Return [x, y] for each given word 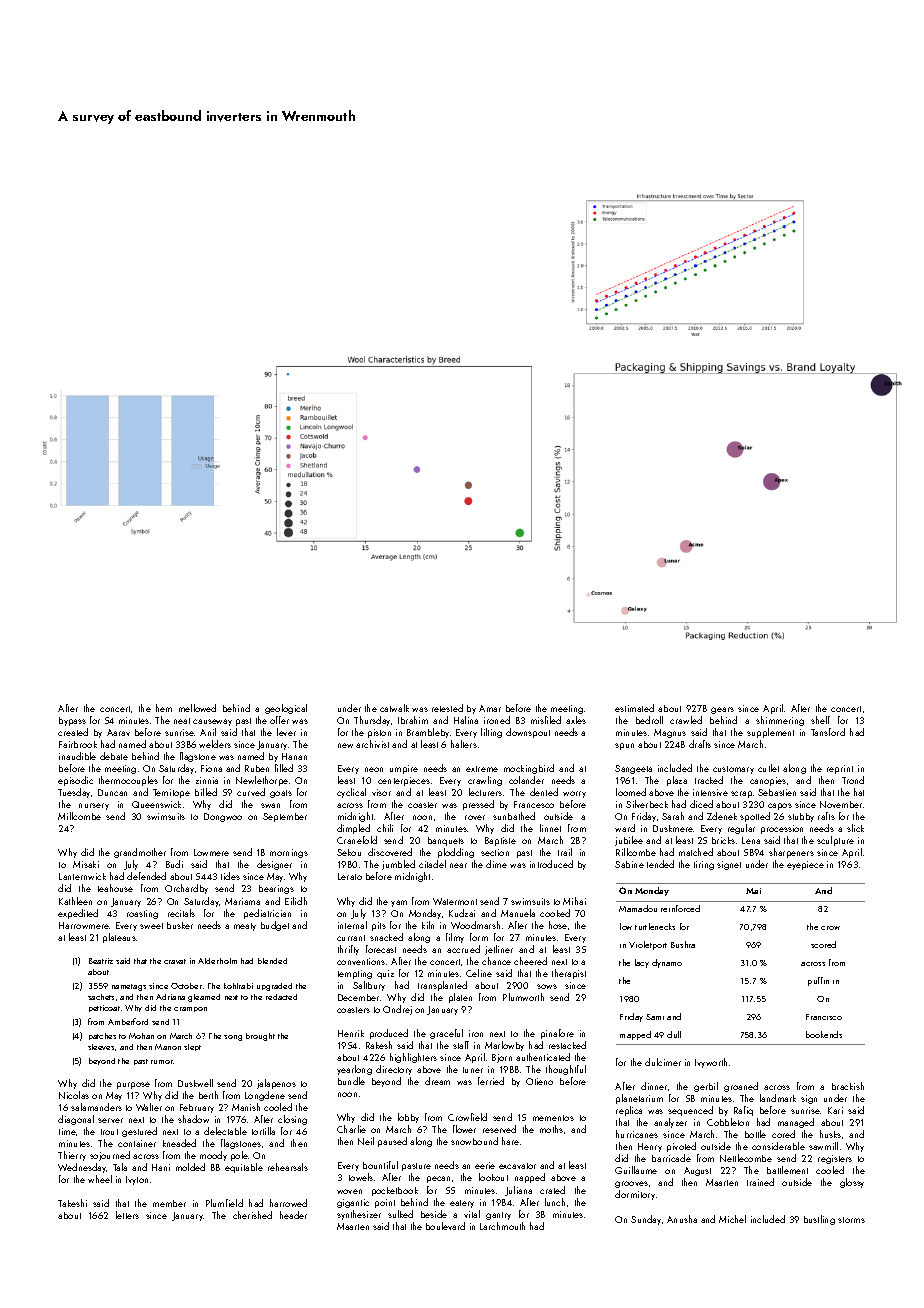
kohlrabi [238, 986]
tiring [704, 865]
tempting [355, 974]
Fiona [211, 768]
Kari [835, 1110]
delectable [225, 1131]
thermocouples [128, 781]
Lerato [350, 876]
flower [464, 1129]
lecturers [485, 792]
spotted [755, 817]
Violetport [648, 945]
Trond [853, 780]
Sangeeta [633, 769]
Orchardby [186, 889]
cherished [252, 1215]
